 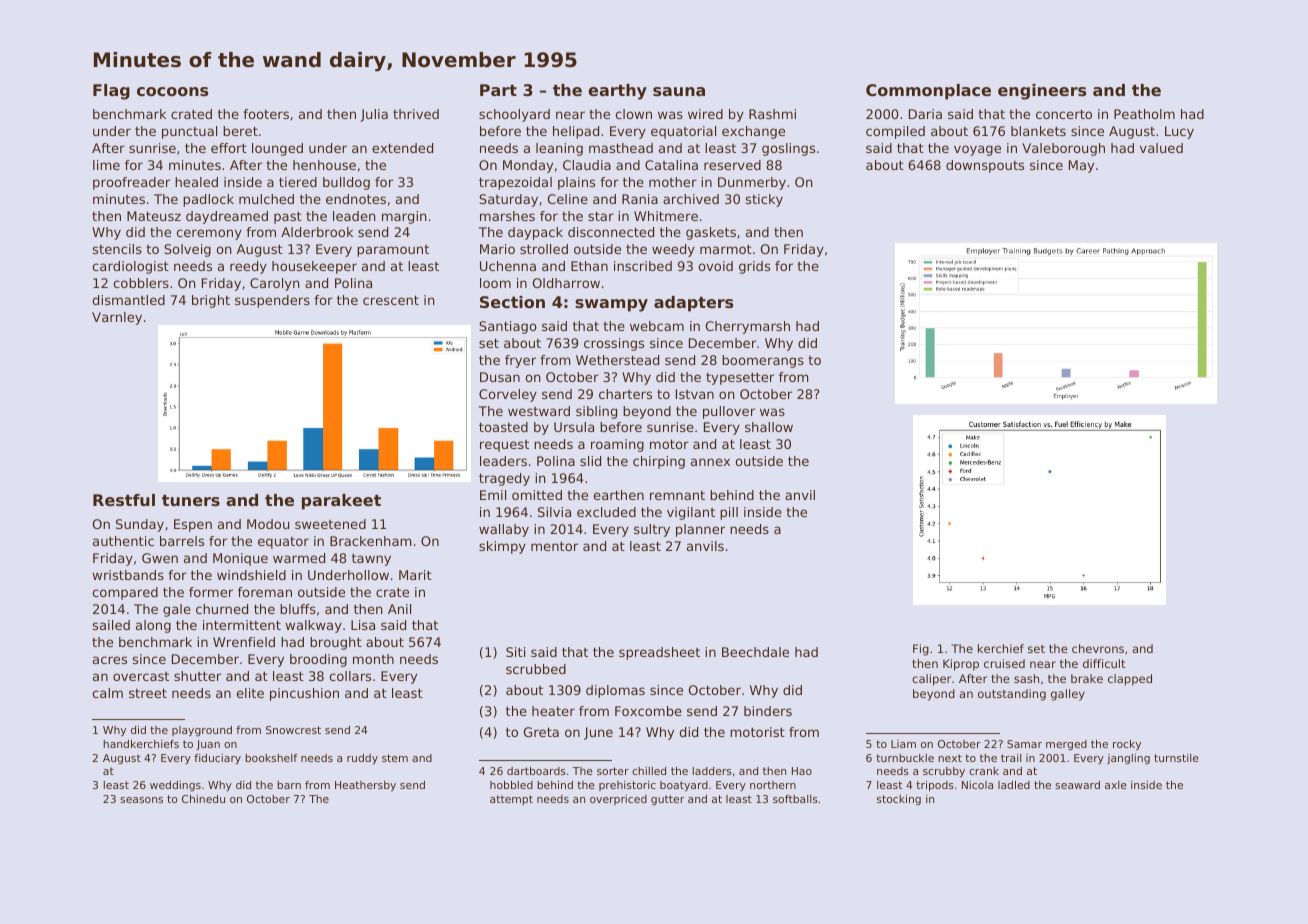 I want to click on Chinedu, so click(x=203, y=799).
